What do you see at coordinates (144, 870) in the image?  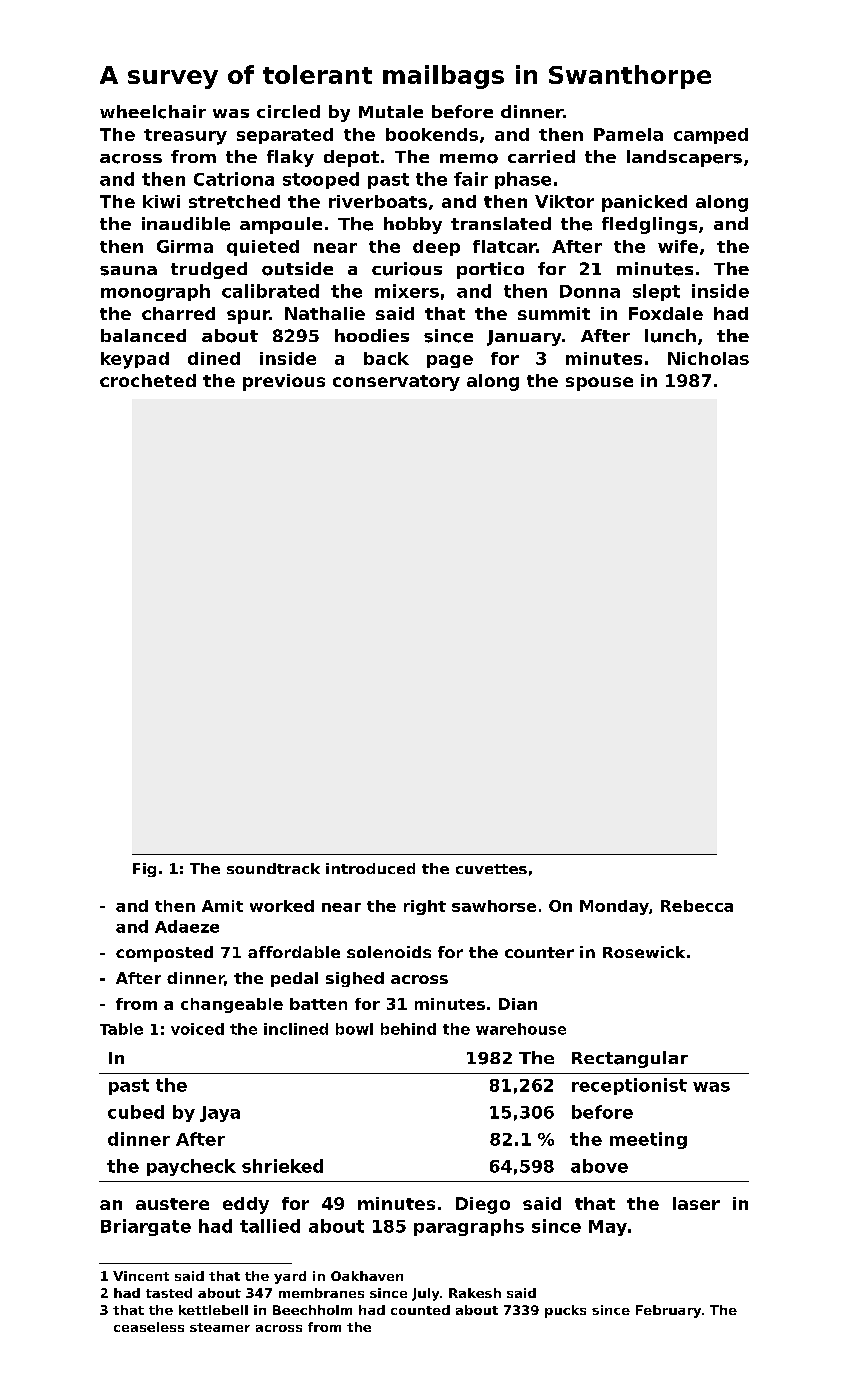 I see `Fig` at bounding box center [144, 870].
